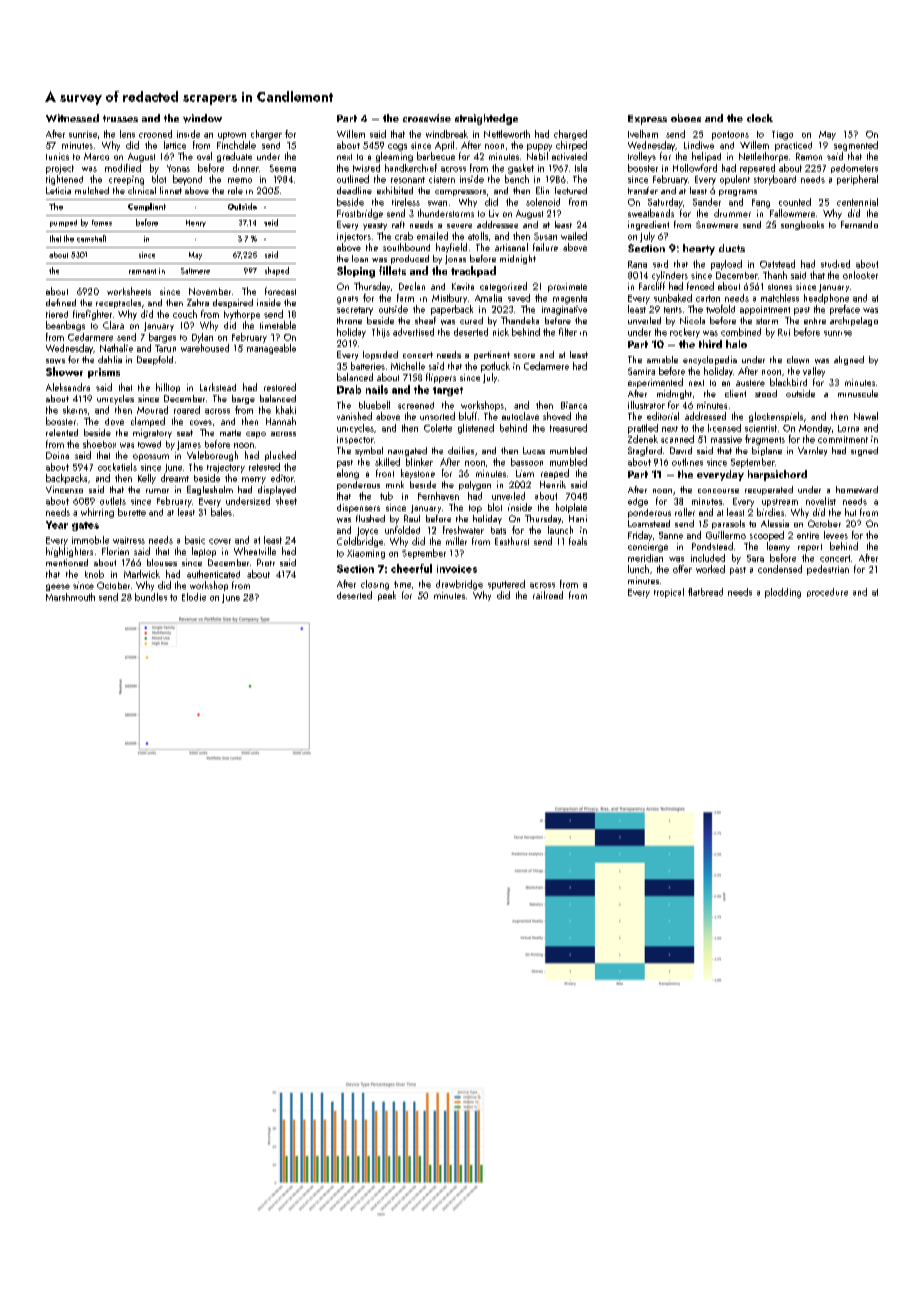 This screenshot has height=1308, width=924. I want to click on Jonas, so click(455, 259).
